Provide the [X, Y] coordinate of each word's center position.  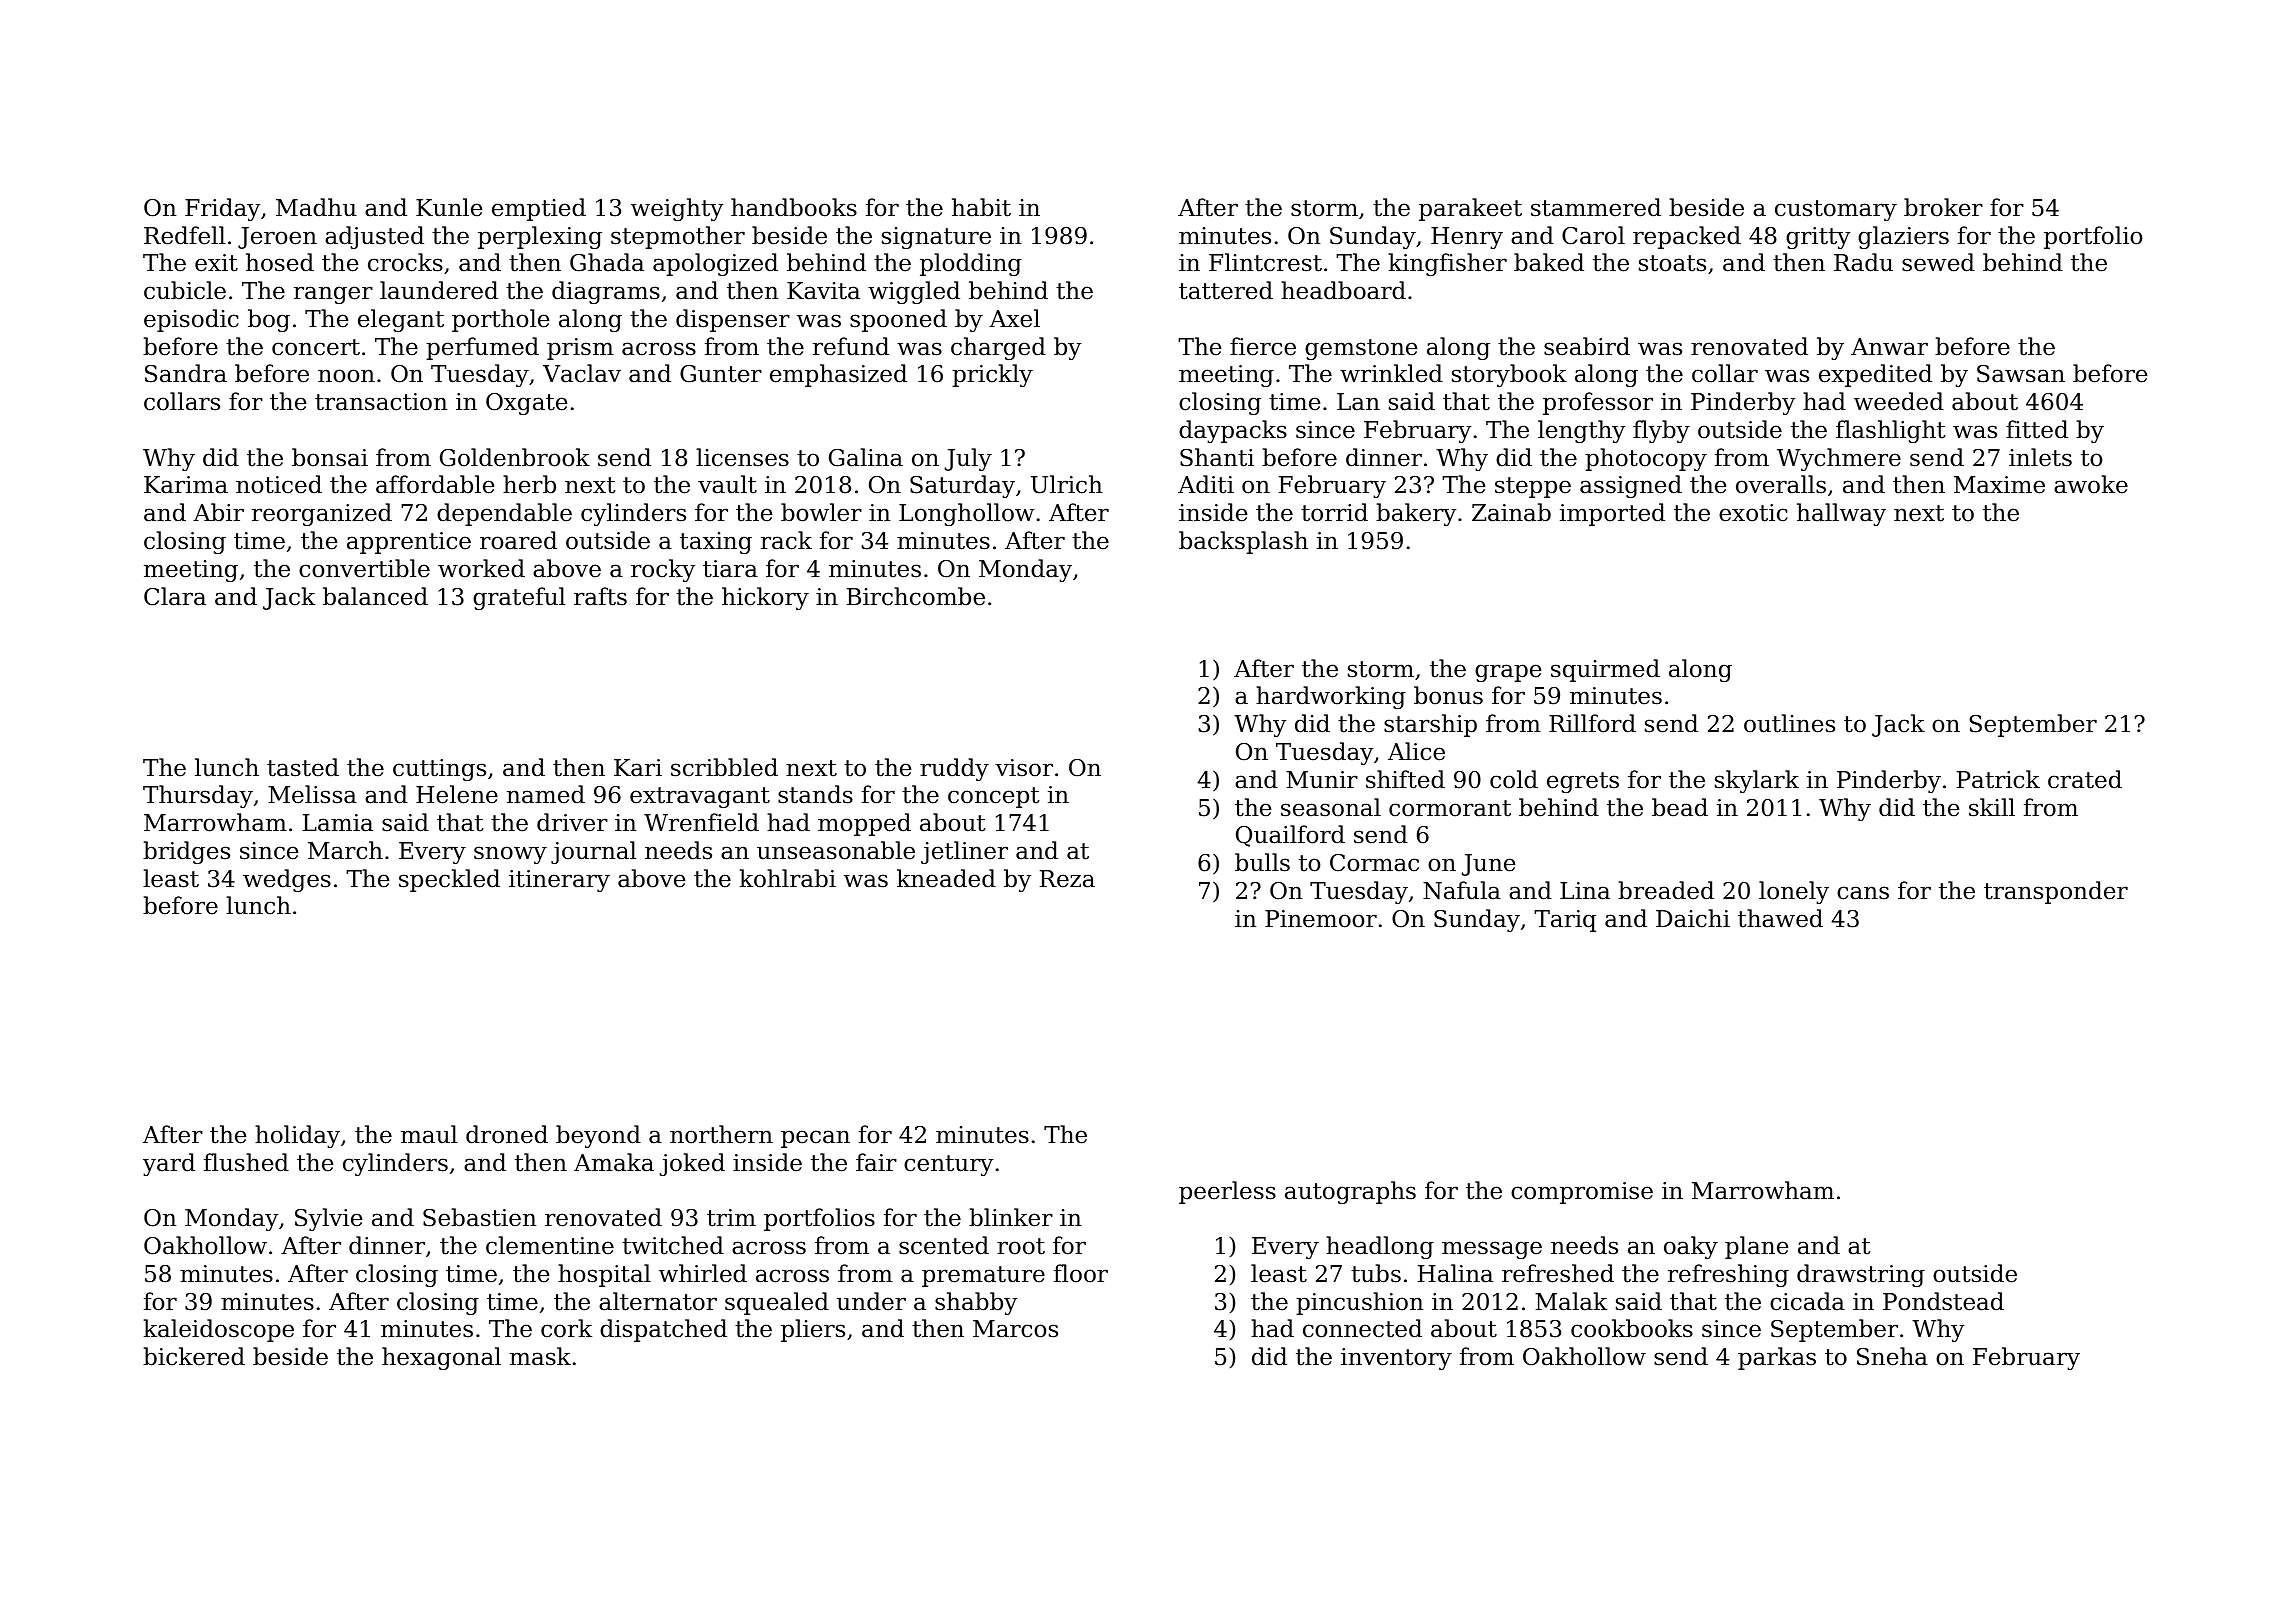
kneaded [946, 878]
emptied [539, 209]
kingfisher [1448, 264]
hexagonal [441, 1358]
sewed [1938, 262]
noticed [279, 484]
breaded [1666, 890]
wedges [287, 880]
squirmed [1605, 670]
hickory [765, 598]
